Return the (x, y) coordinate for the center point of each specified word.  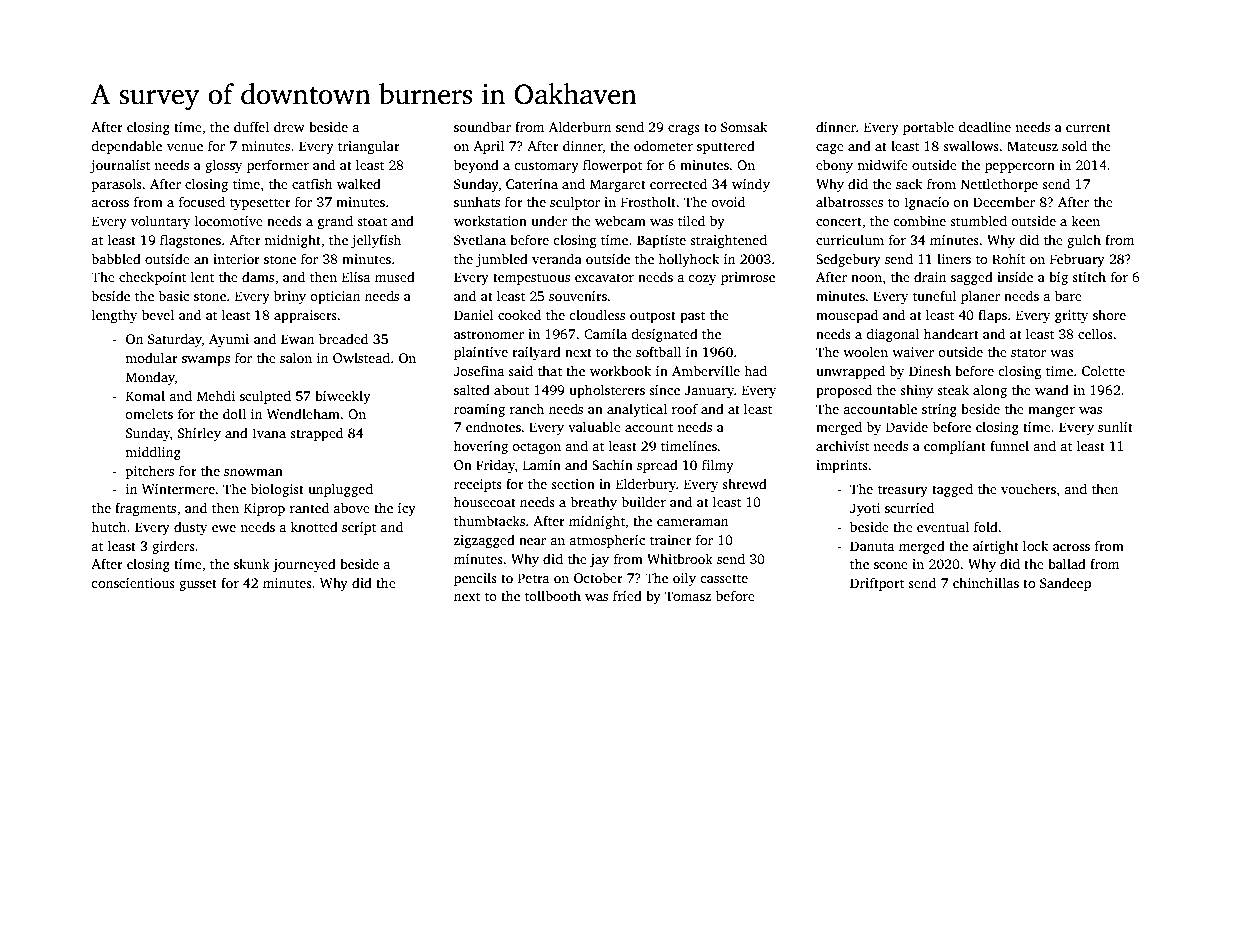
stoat (372, 221)
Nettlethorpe (999, 185)
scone (891, 565)
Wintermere (178, 489)
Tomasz (688, 596)
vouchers (1028, 488)
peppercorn (1020, 168)
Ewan (297, 339)
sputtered (726, 147)
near (532, 541)
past (692, 317)
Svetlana (480, 239)
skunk (252, 563)
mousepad (847, 316)
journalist (120, 166)
